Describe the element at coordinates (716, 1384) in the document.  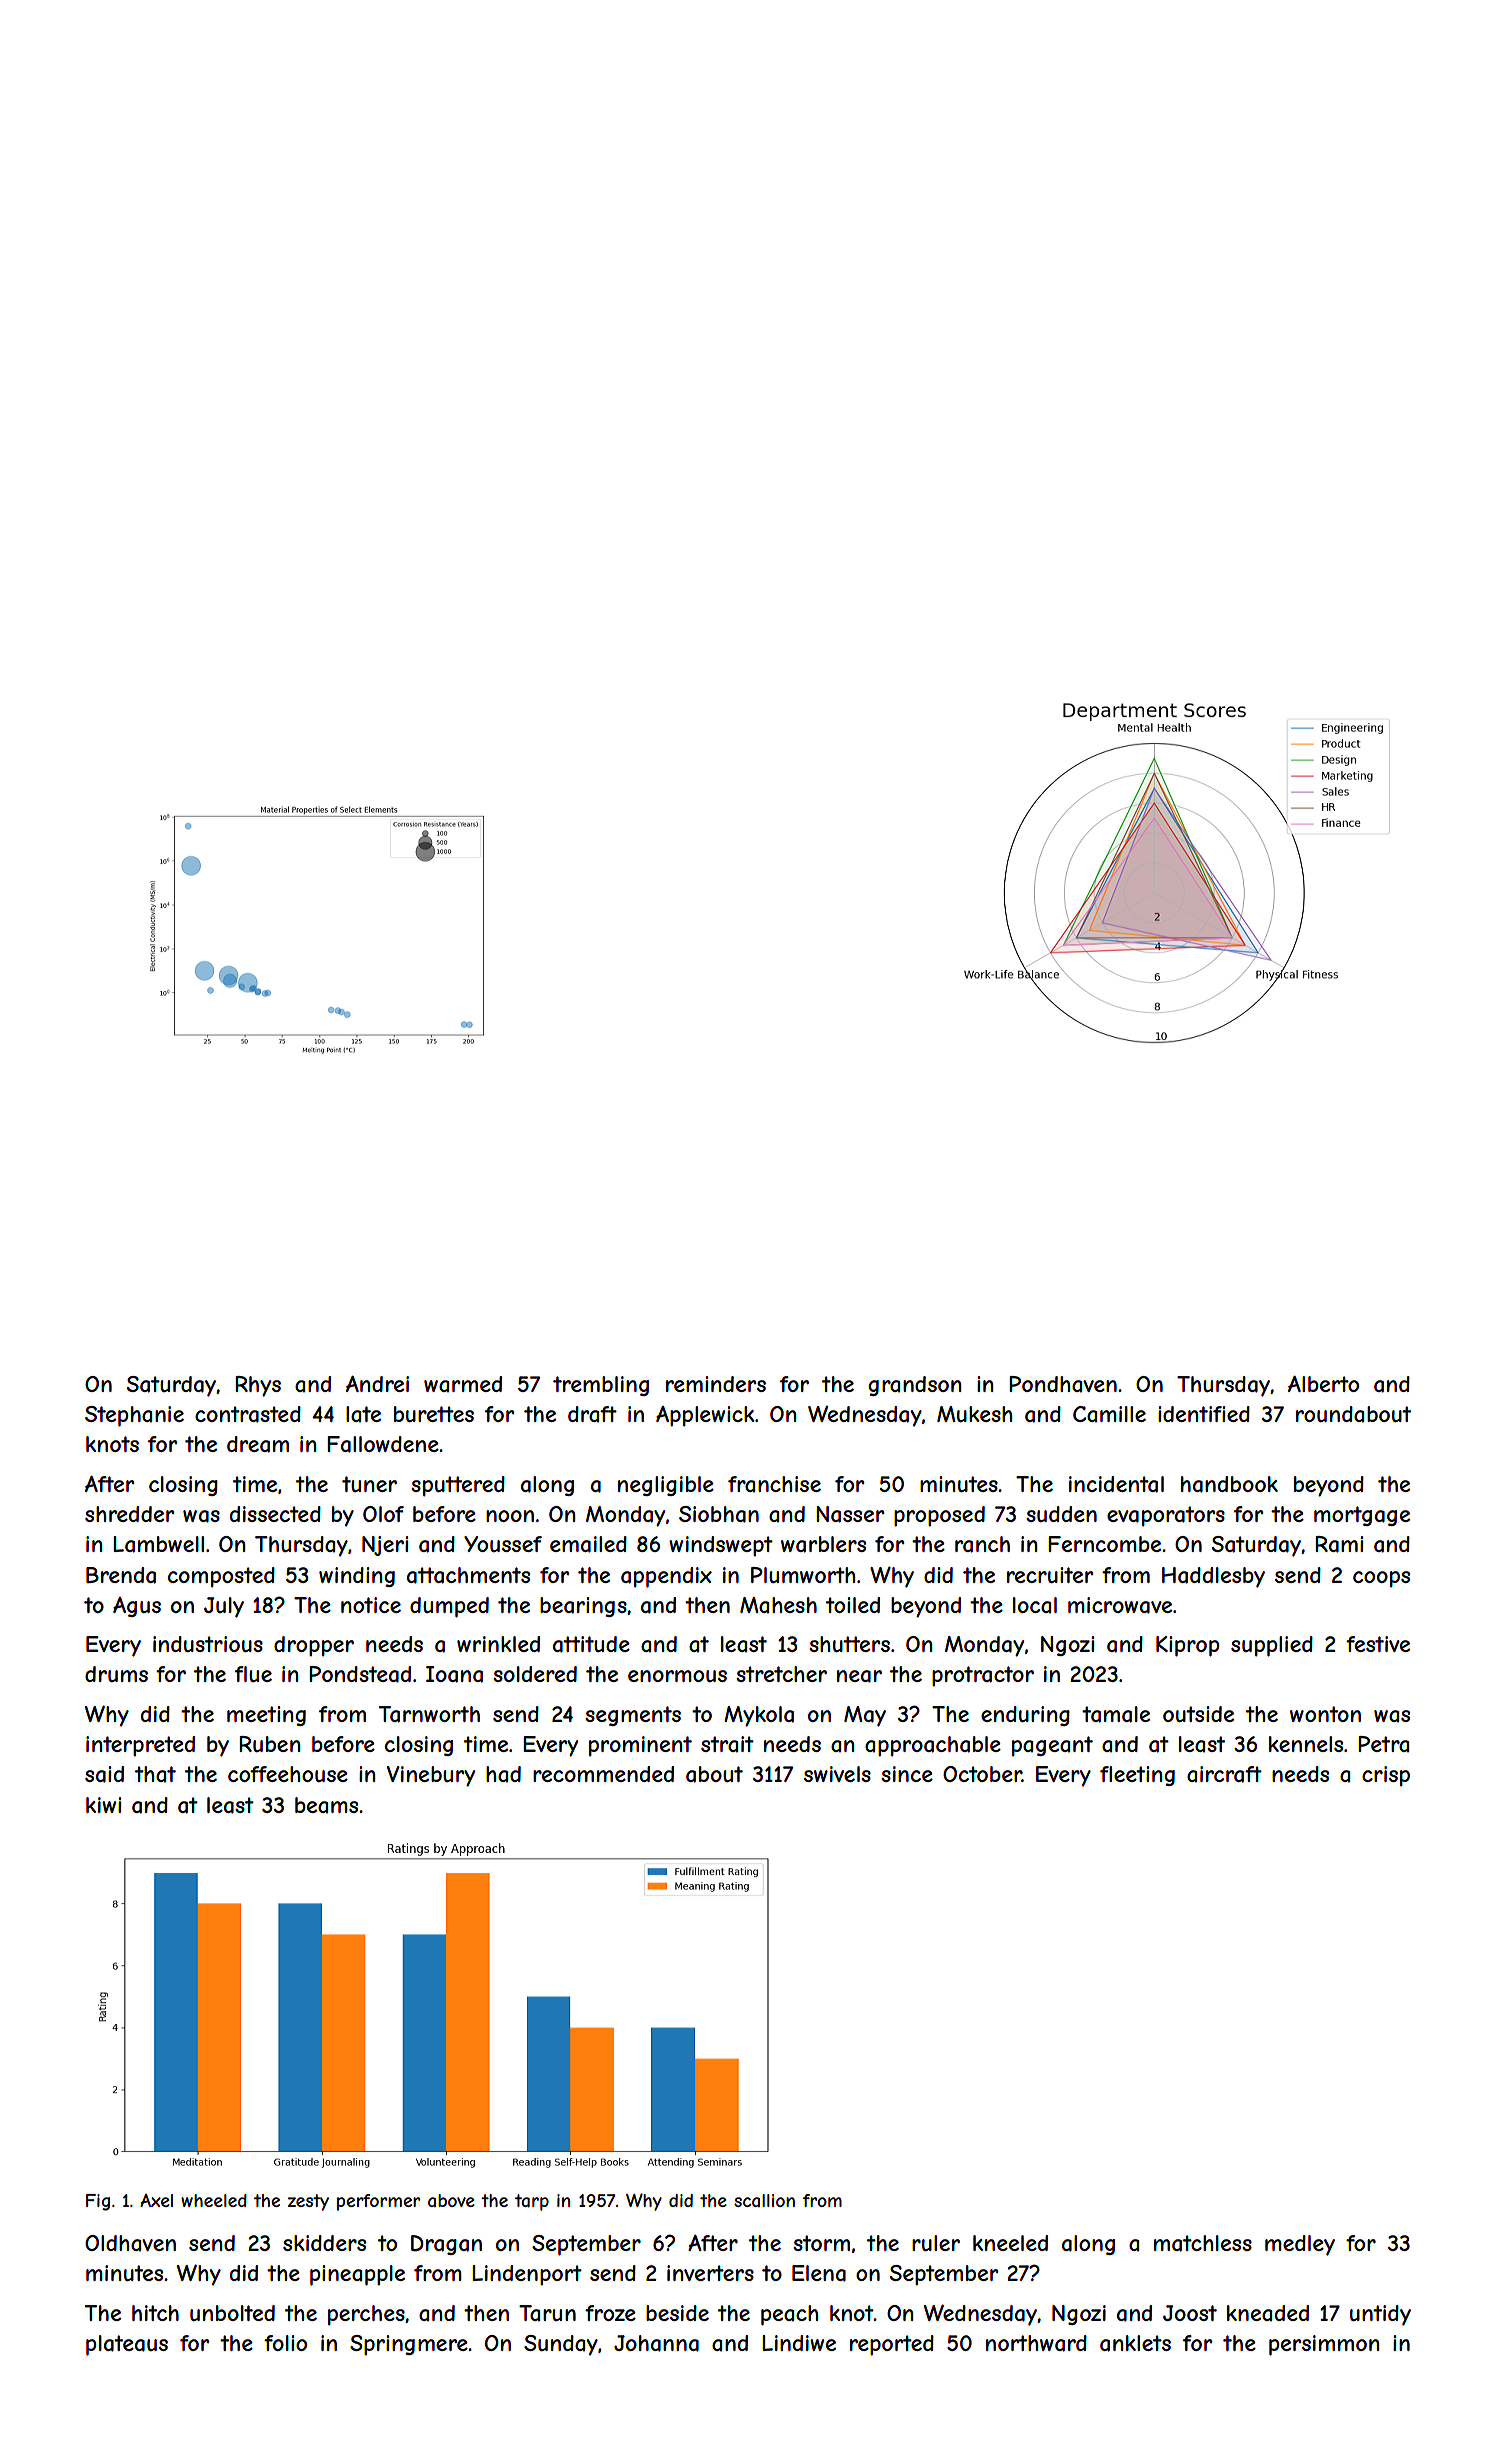
I see `reminders` at that location.
